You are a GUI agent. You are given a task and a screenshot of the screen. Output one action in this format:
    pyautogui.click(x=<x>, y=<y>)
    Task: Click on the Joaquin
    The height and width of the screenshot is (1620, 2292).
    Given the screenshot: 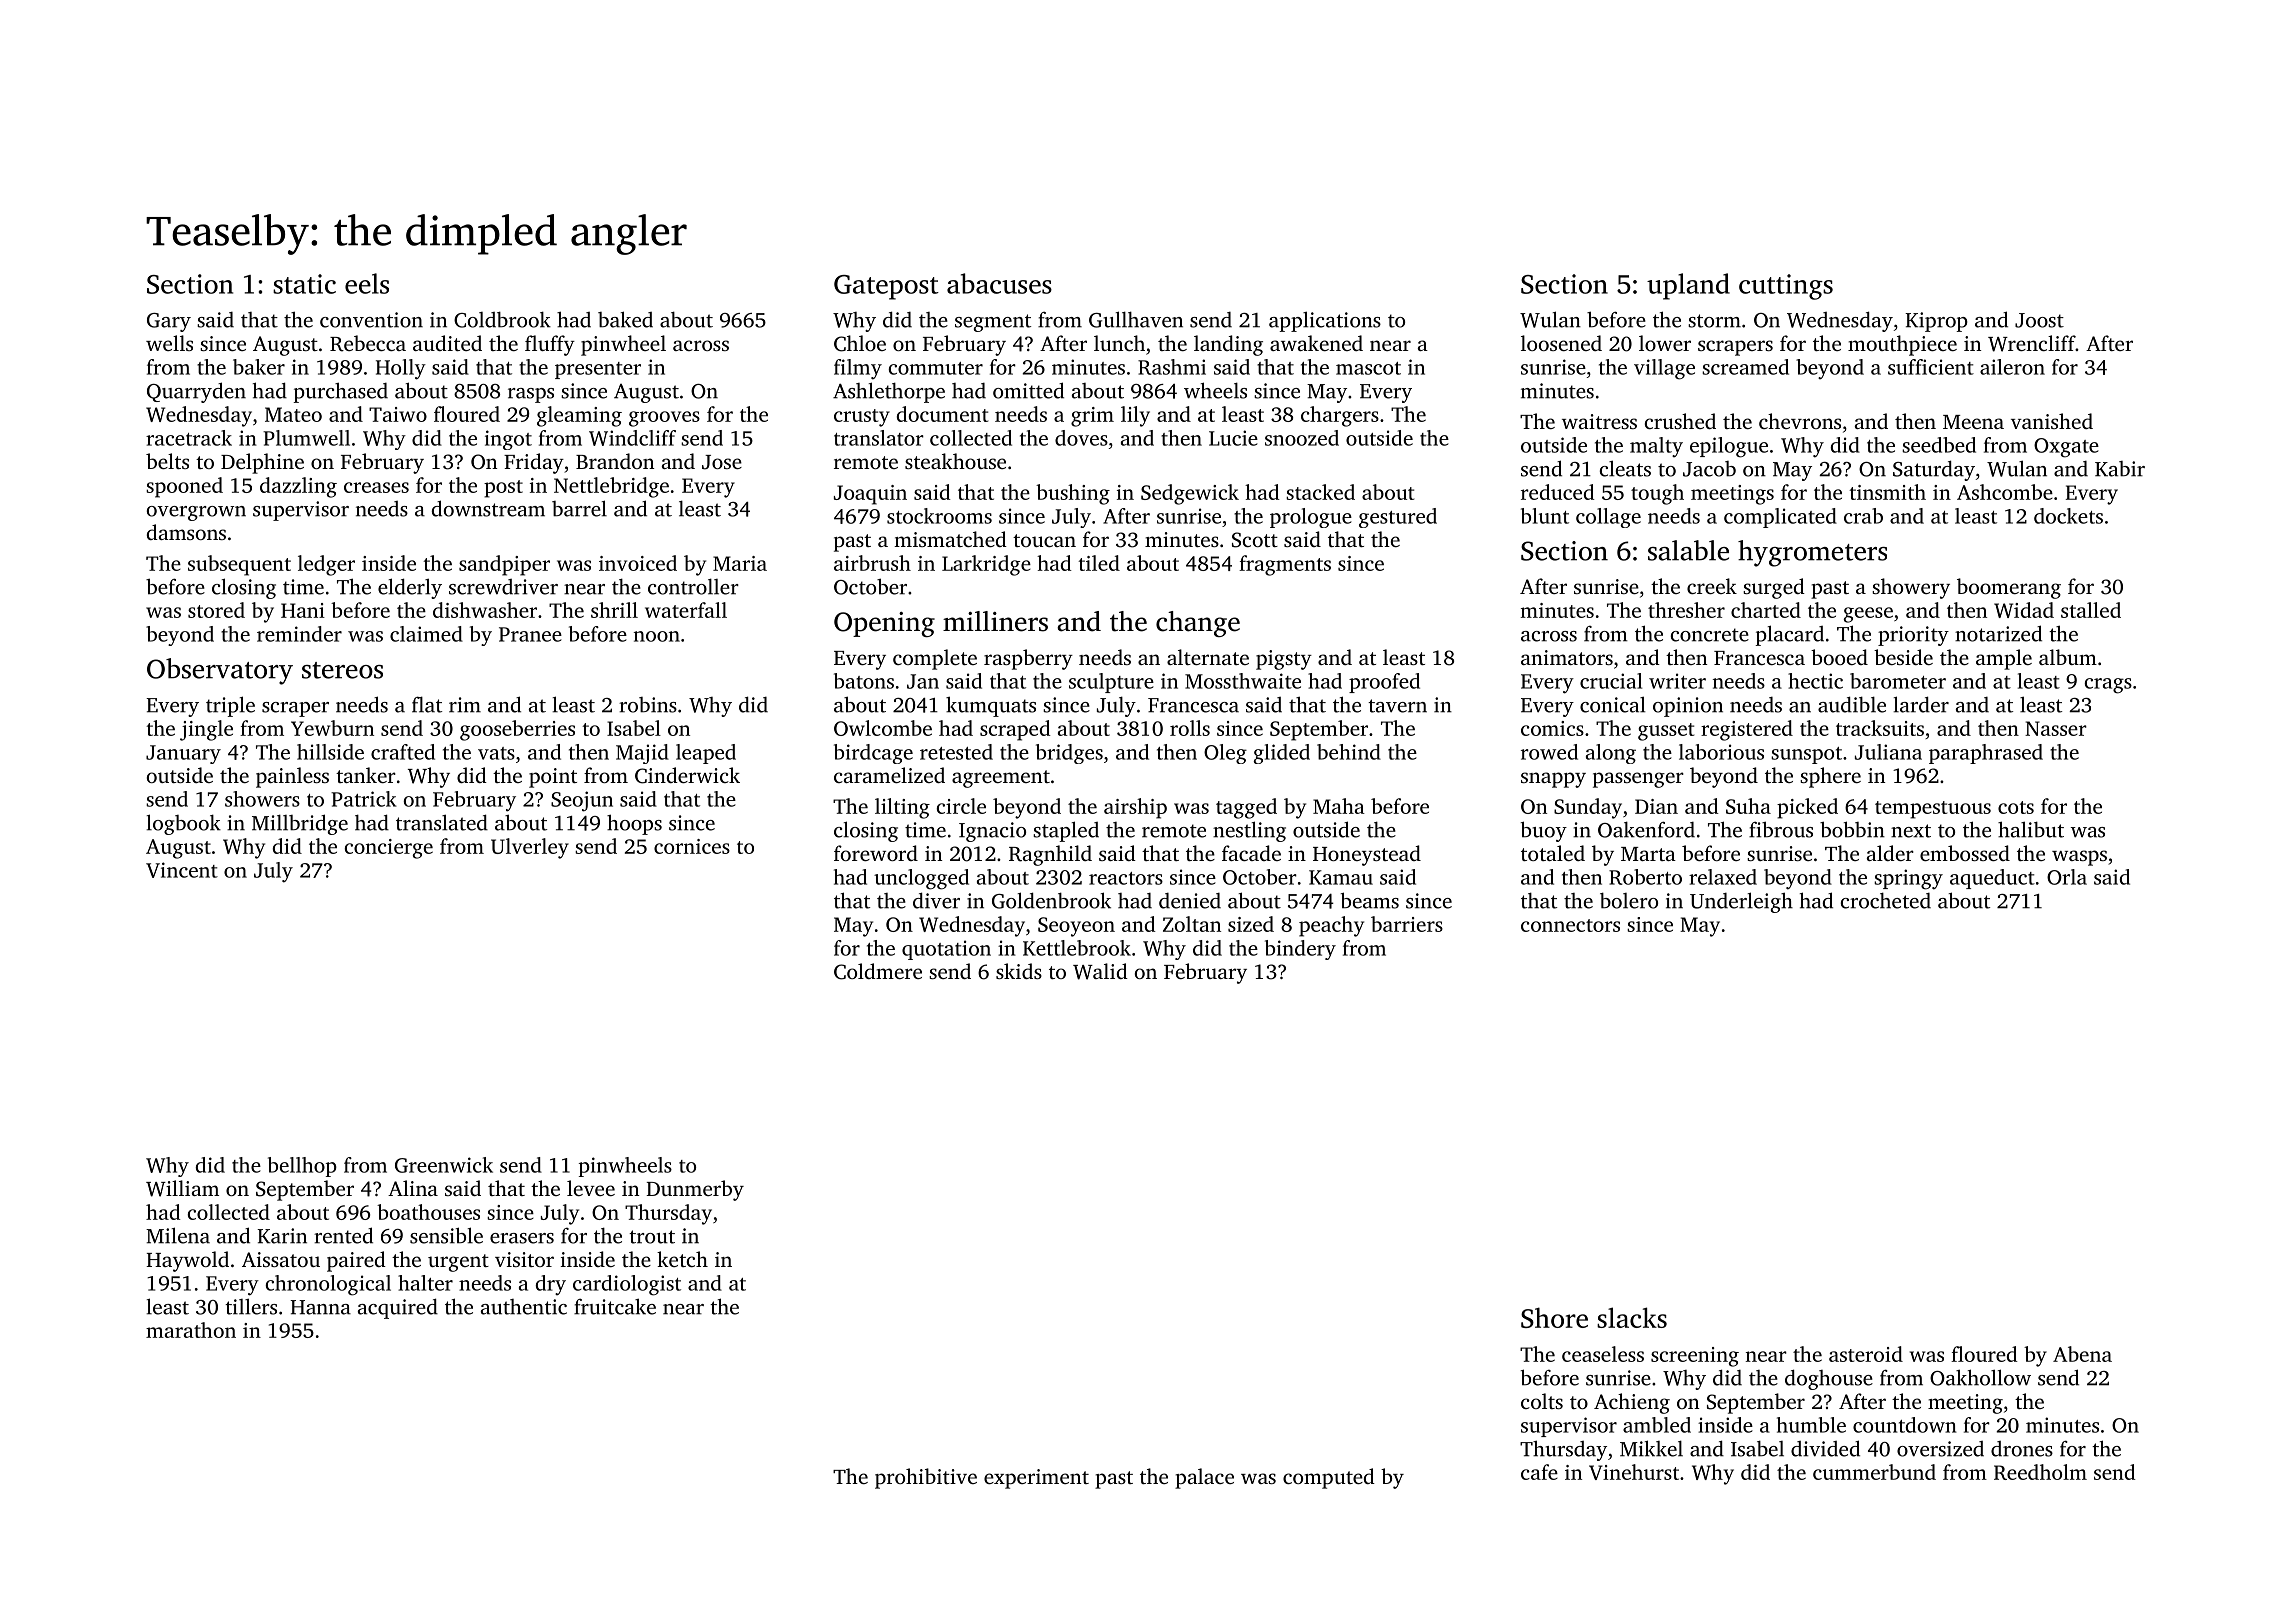 What is the action you would take?
    pyautogui.click(x=870, y=495)
